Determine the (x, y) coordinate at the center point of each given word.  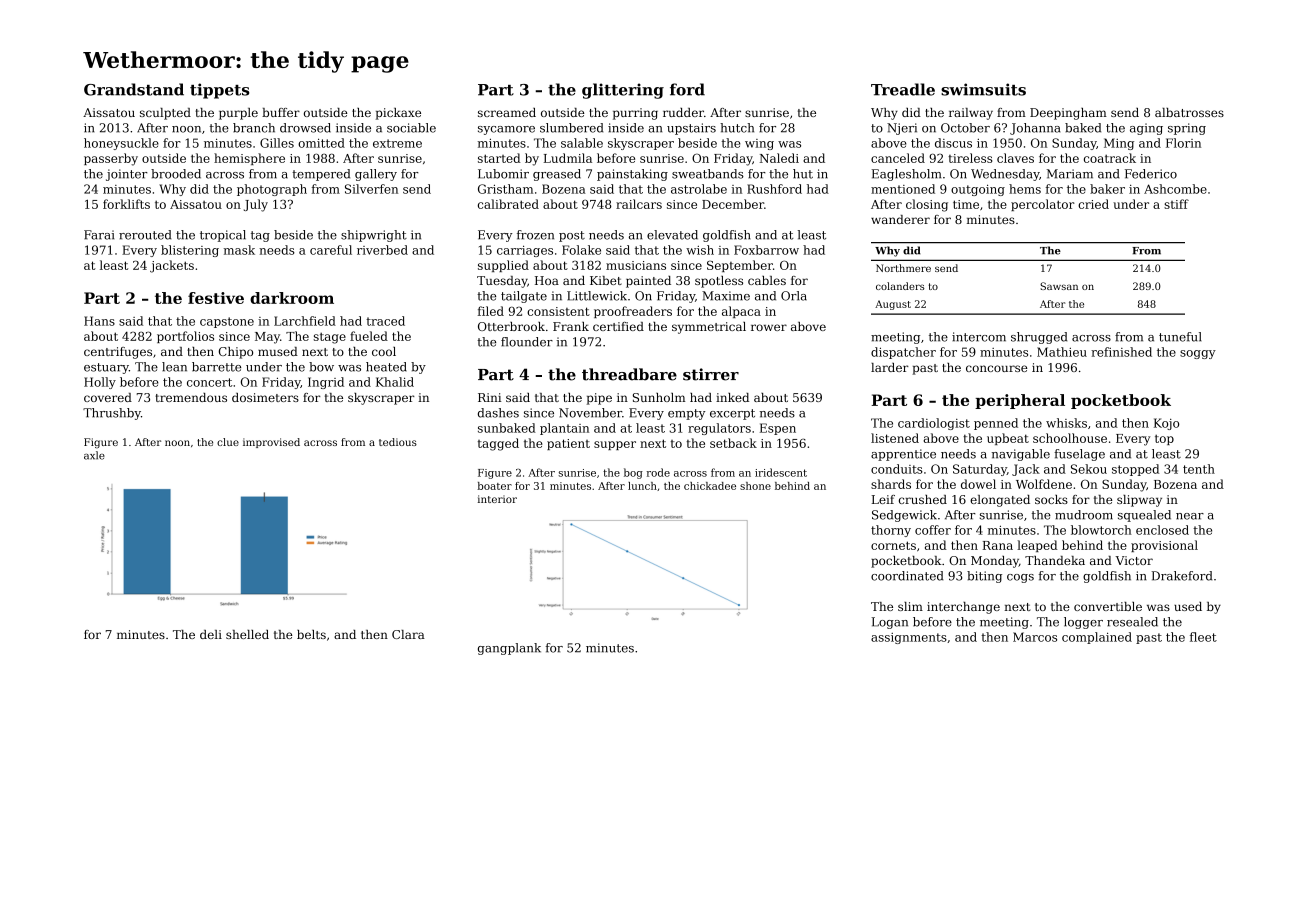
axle (94, 455)
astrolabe (699, 189)
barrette (216, 367)
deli (211, 634)
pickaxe (398, 114)
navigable (1021, 455)
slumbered (571, 128)
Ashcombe (1175, 189)
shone (755, 486)
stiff (1176, 204)
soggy (1198, 354)
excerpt (732, 414)
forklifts (126, 204)
